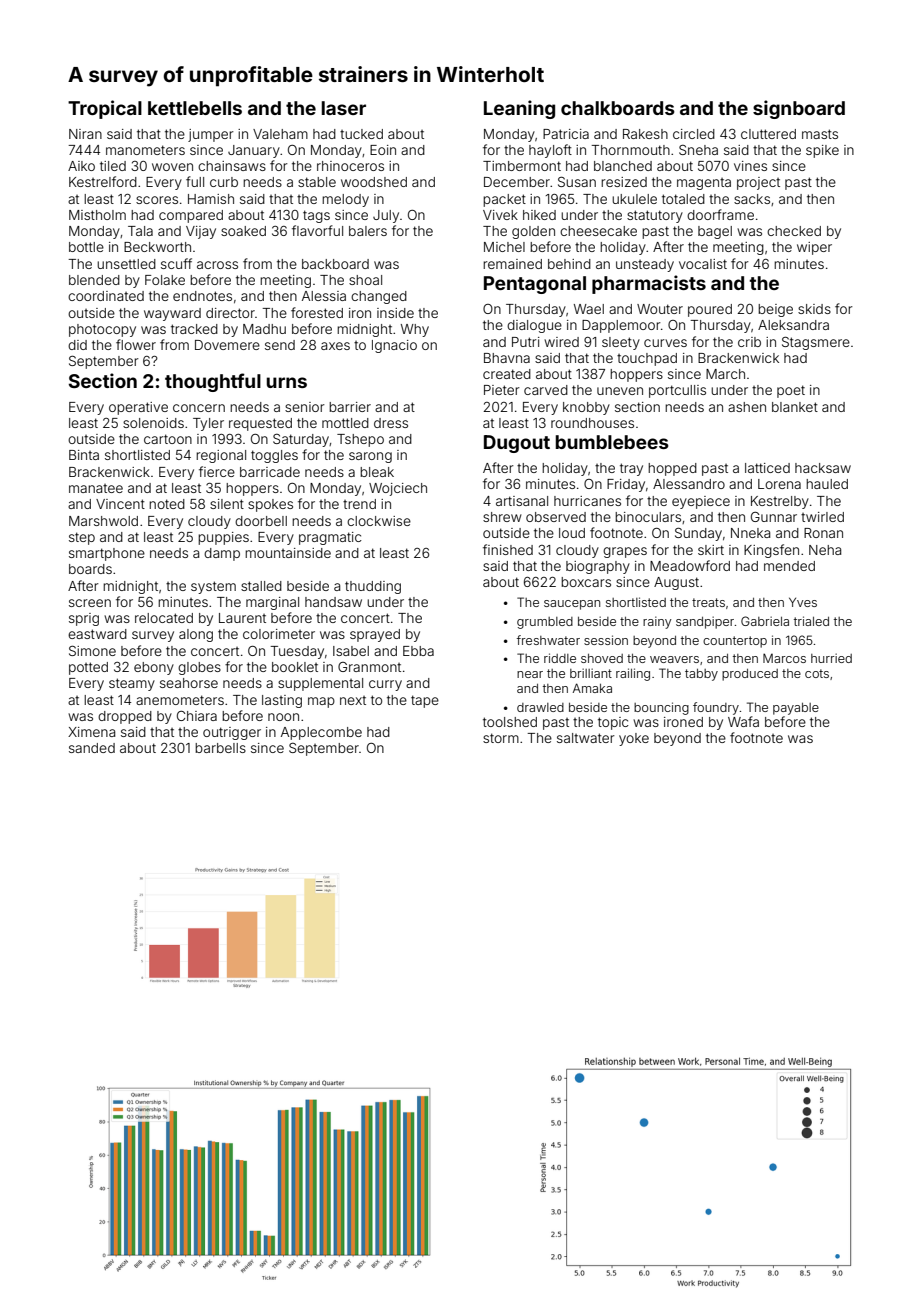  What do you see at coordinates (394, 346) in the image?
I see `Ignacio` at bounding box center [394, 346].
